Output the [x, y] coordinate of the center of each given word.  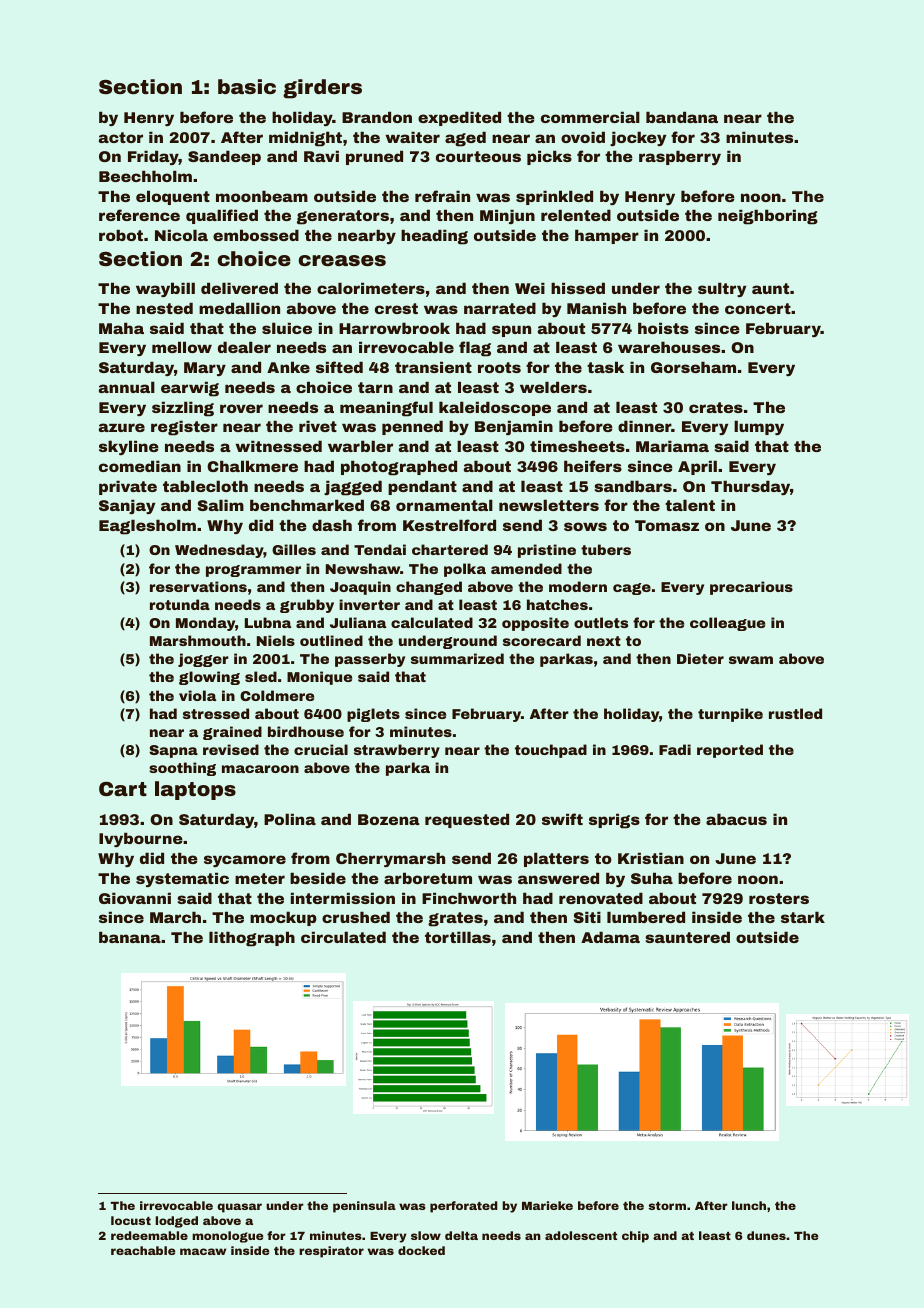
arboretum [428, 878]
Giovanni [135, 898]
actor [121, 137]
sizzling [183, 409]
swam [751, 660]
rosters [779, 898]
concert [758, 308]
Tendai [380, 549]
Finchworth [469, 898]
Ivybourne [141, 839]
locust [131, 1220]
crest [396, 308]
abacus [736, 819]
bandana [682, 117]
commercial [590, 117]
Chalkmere [252, 466]
